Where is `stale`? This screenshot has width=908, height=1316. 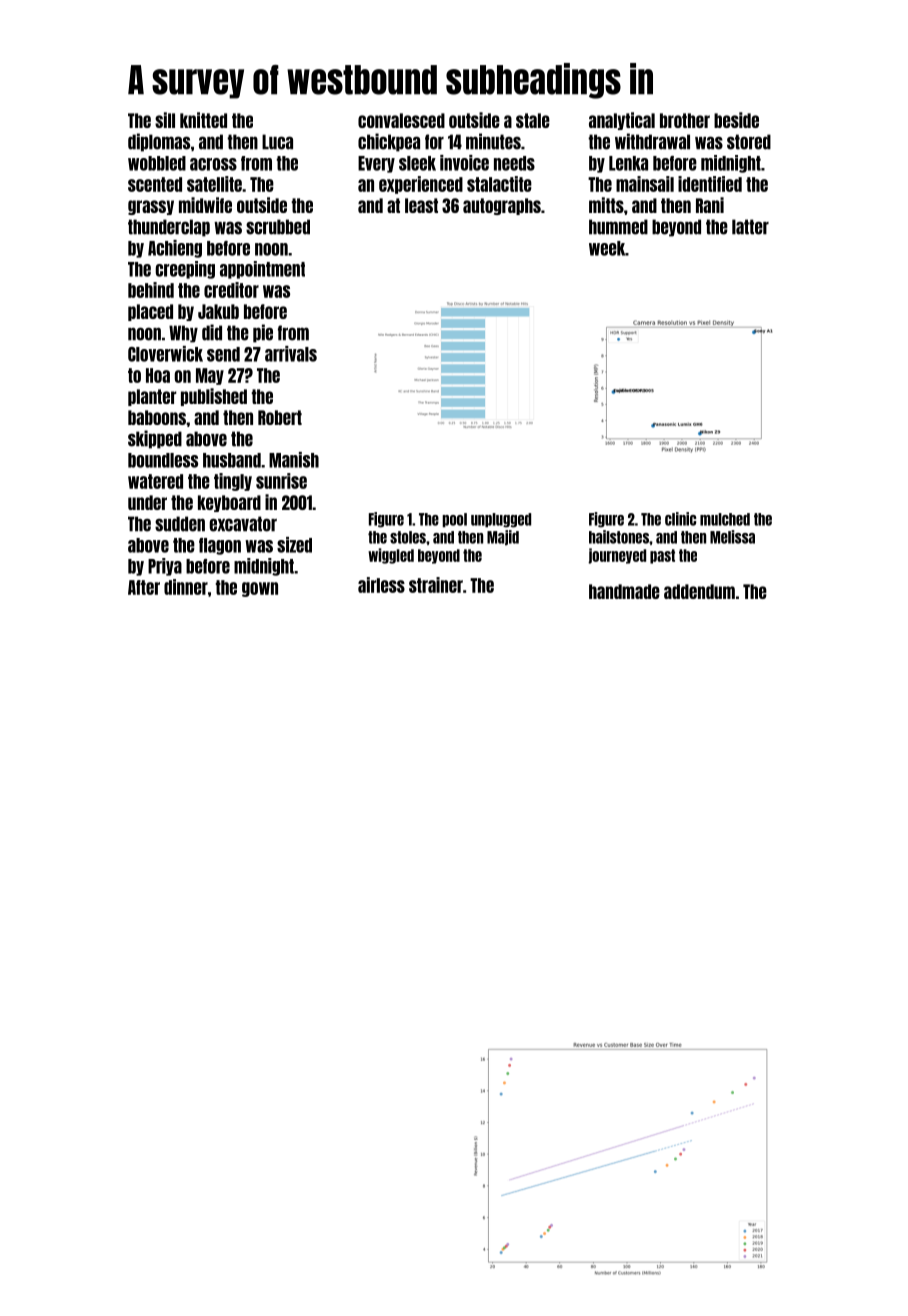
stale is located at coordinates (533, 120).
